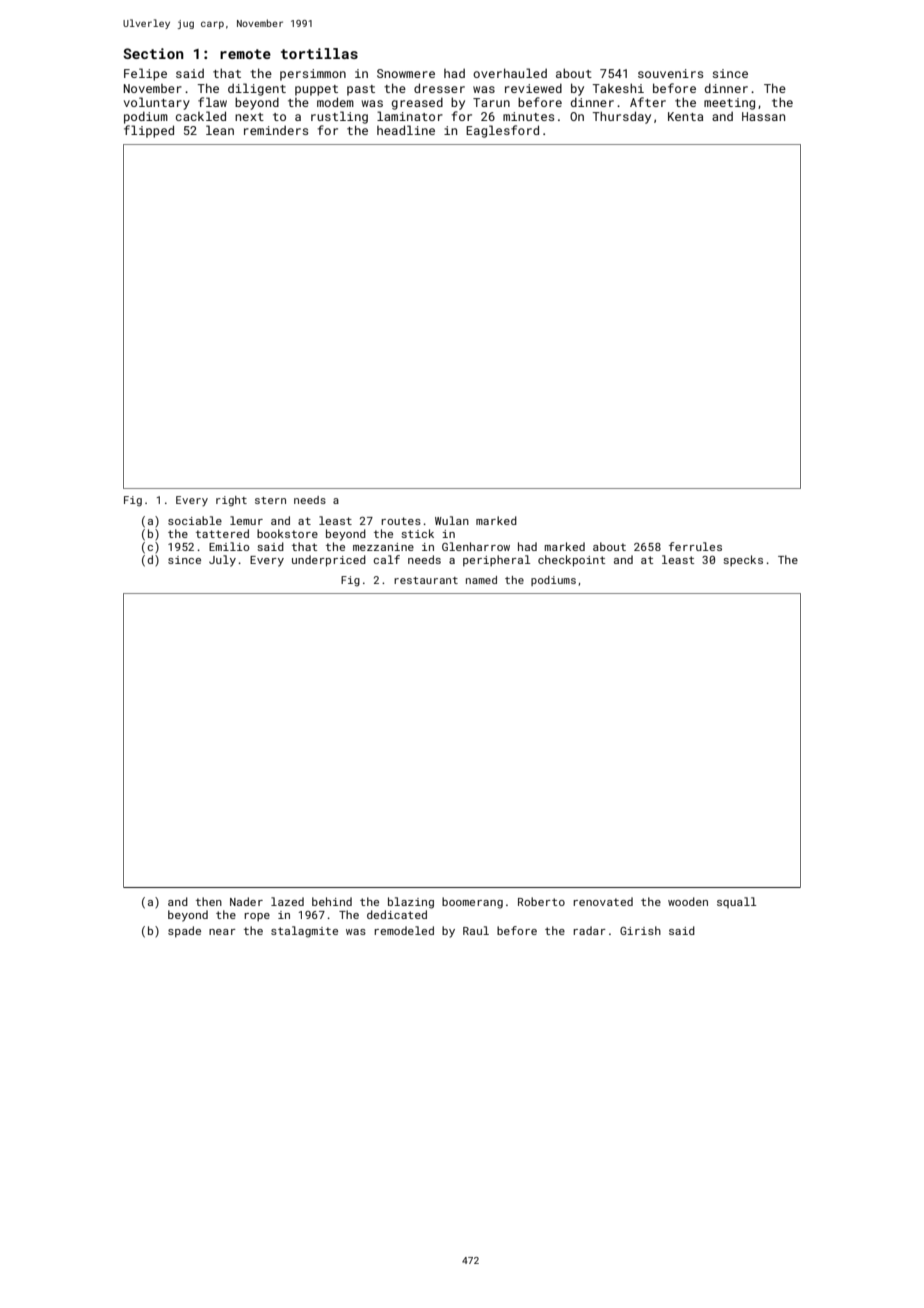 The width and height of the image is (924, 1308). I want to click on overhauled, so click(510, 73).
